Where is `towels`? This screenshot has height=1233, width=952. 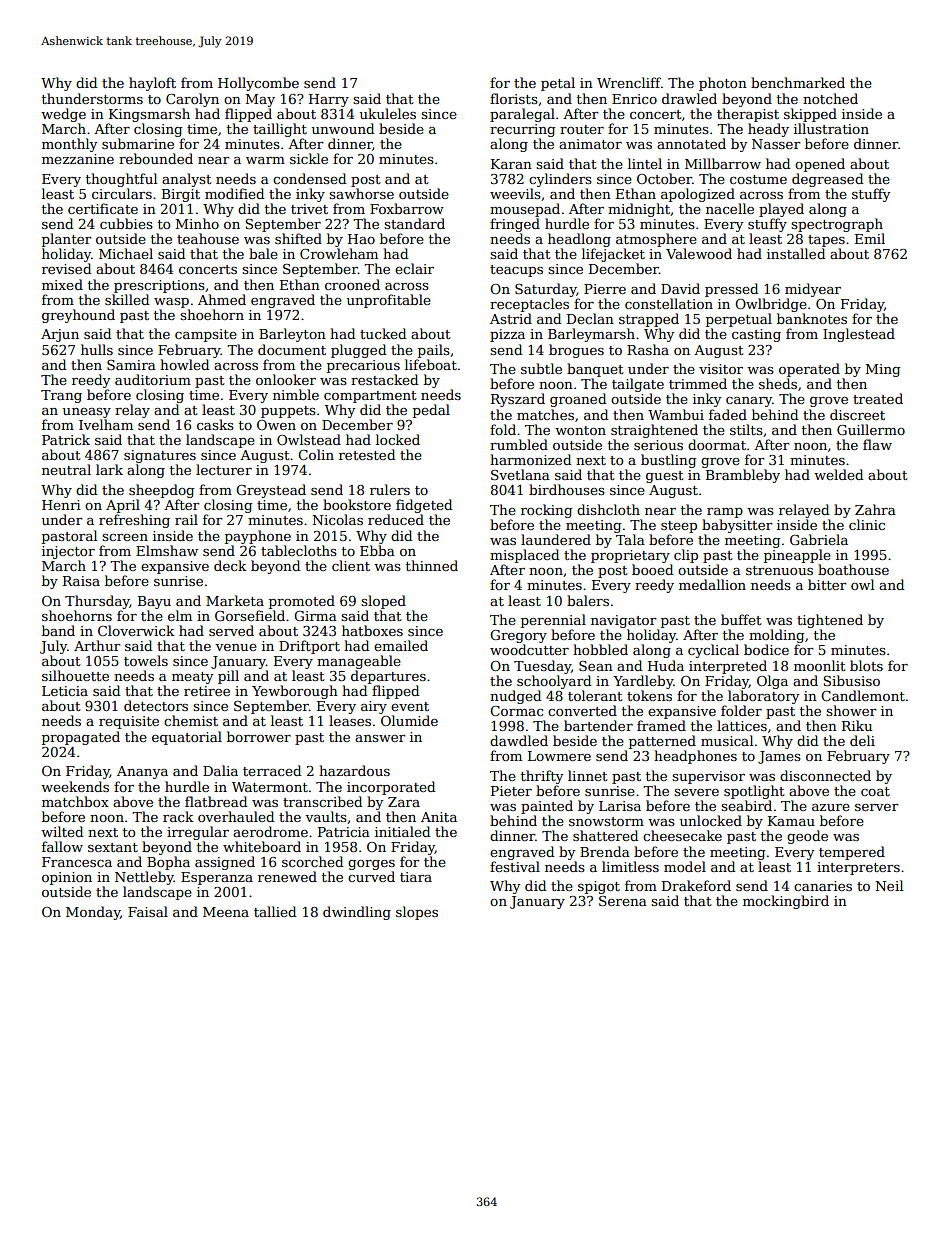
towels is located at coordinates (146, 660).
